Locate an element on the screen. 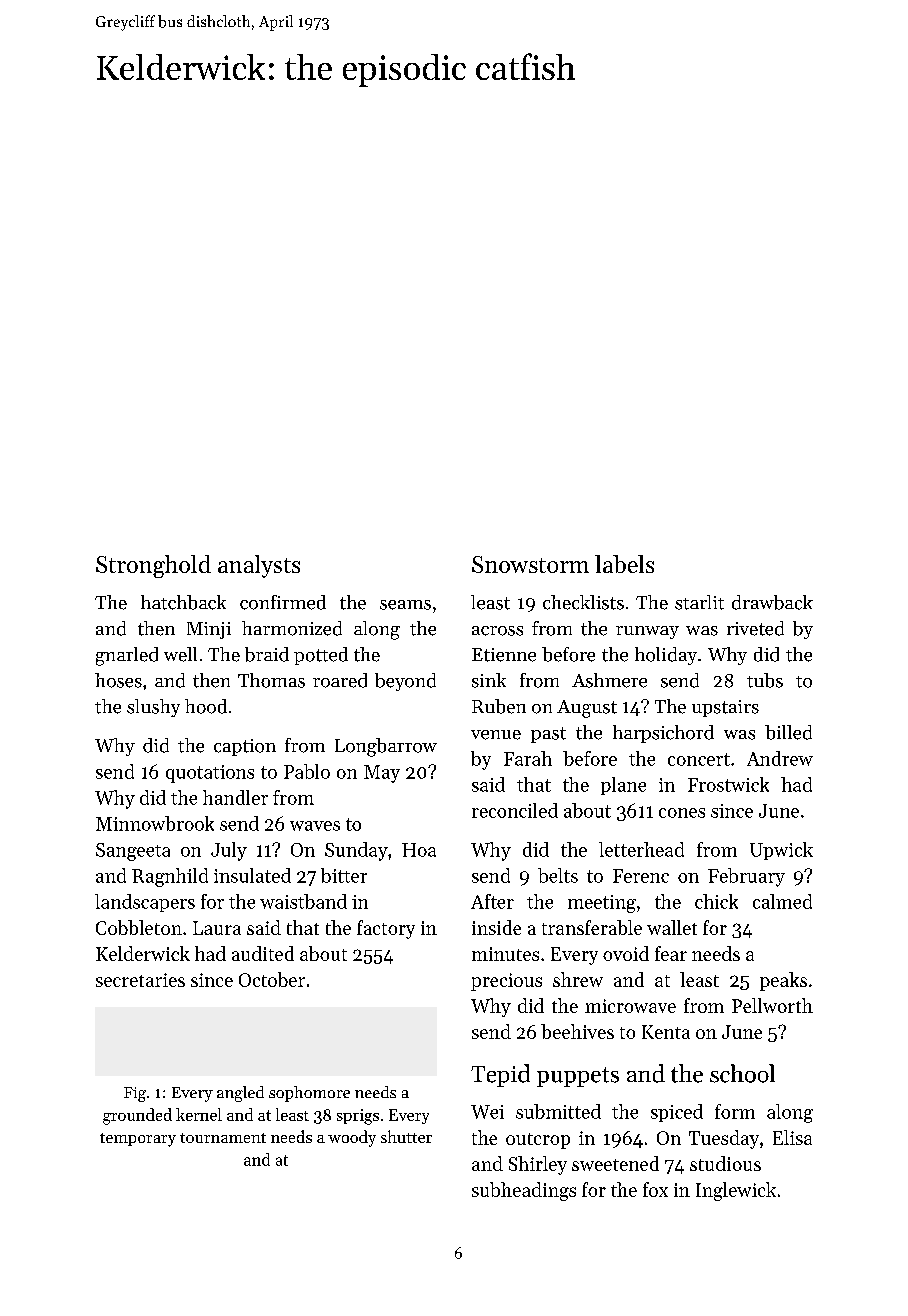  school is located at coordinates (742, 1073).
